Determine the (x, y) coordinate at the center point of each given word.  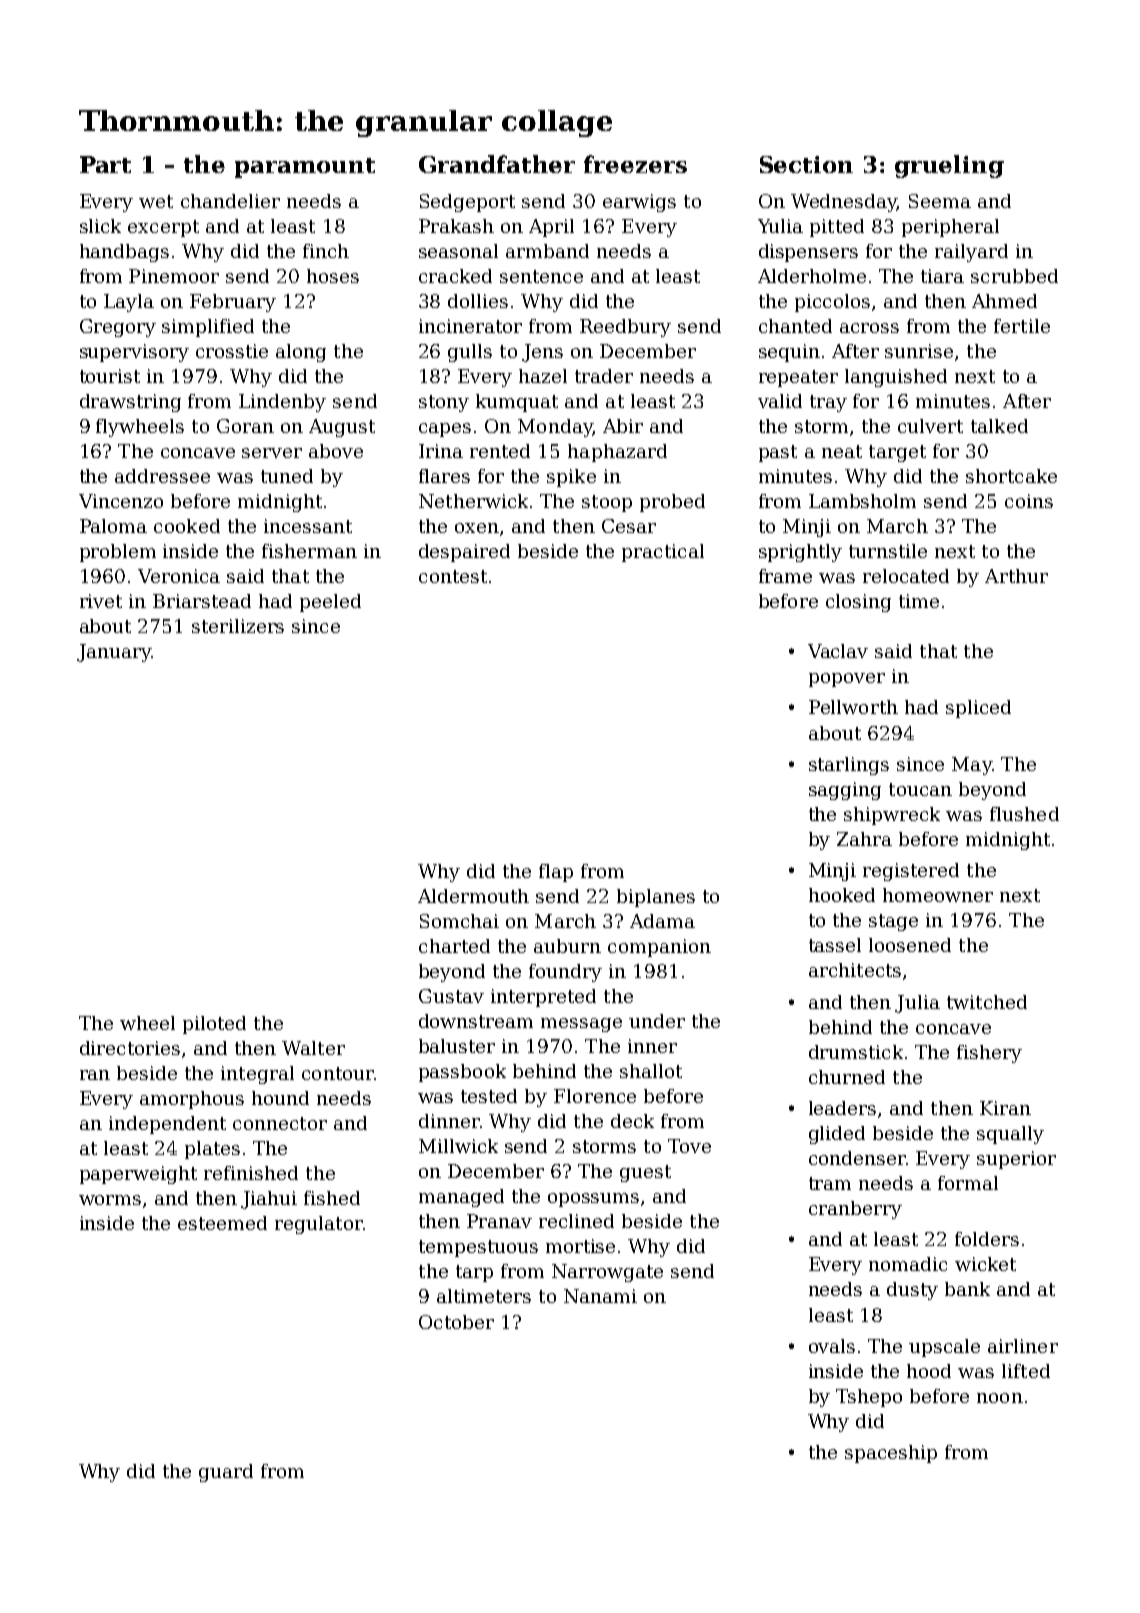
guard (226, 1473)
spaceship (891, 1454)
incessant (308, 526)
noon (1000, 1398)
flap (556, 873)
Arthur (1016, 576)
